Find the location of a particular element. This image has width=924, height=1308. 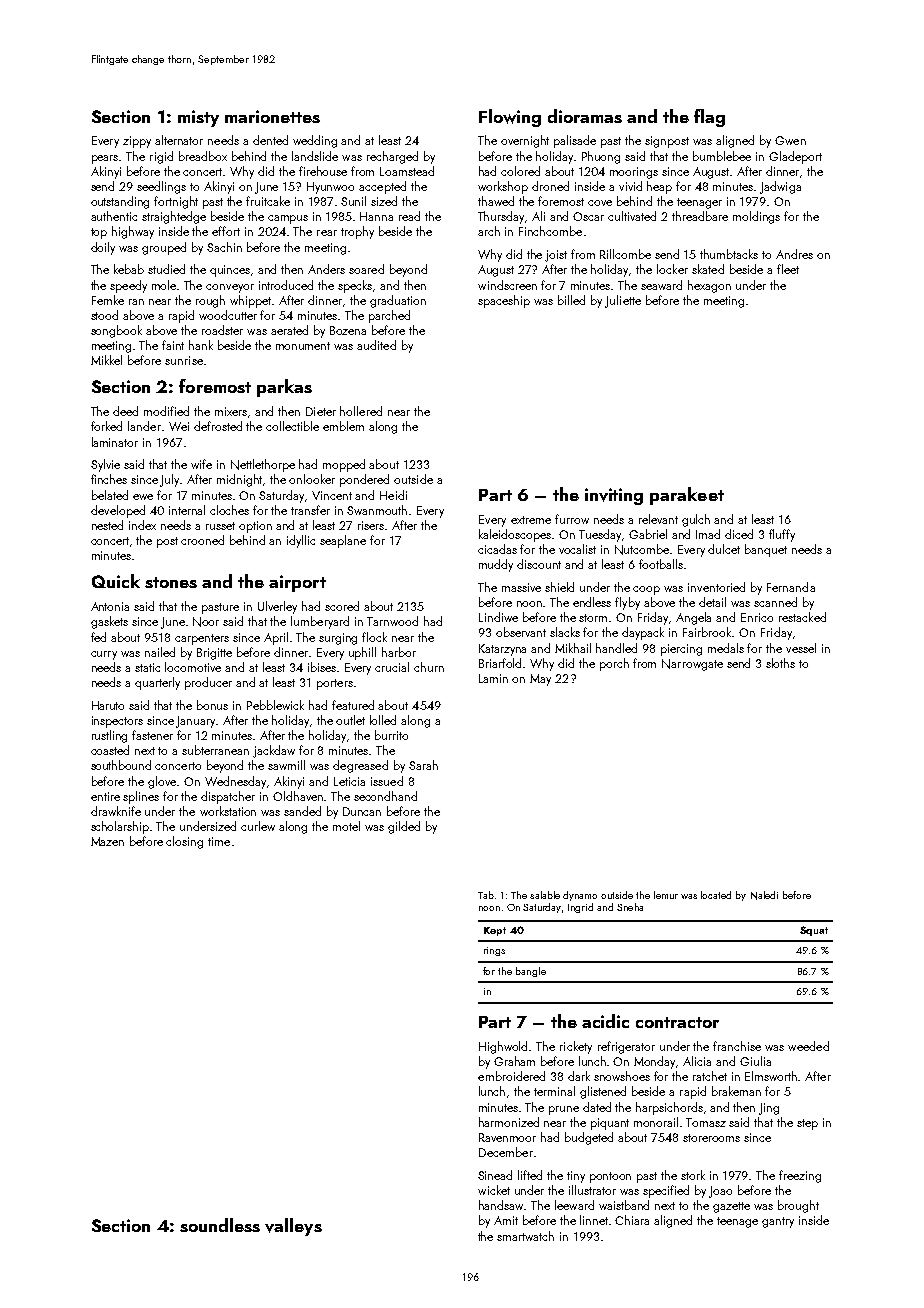

Kept is located at coordinates (495, 931).
